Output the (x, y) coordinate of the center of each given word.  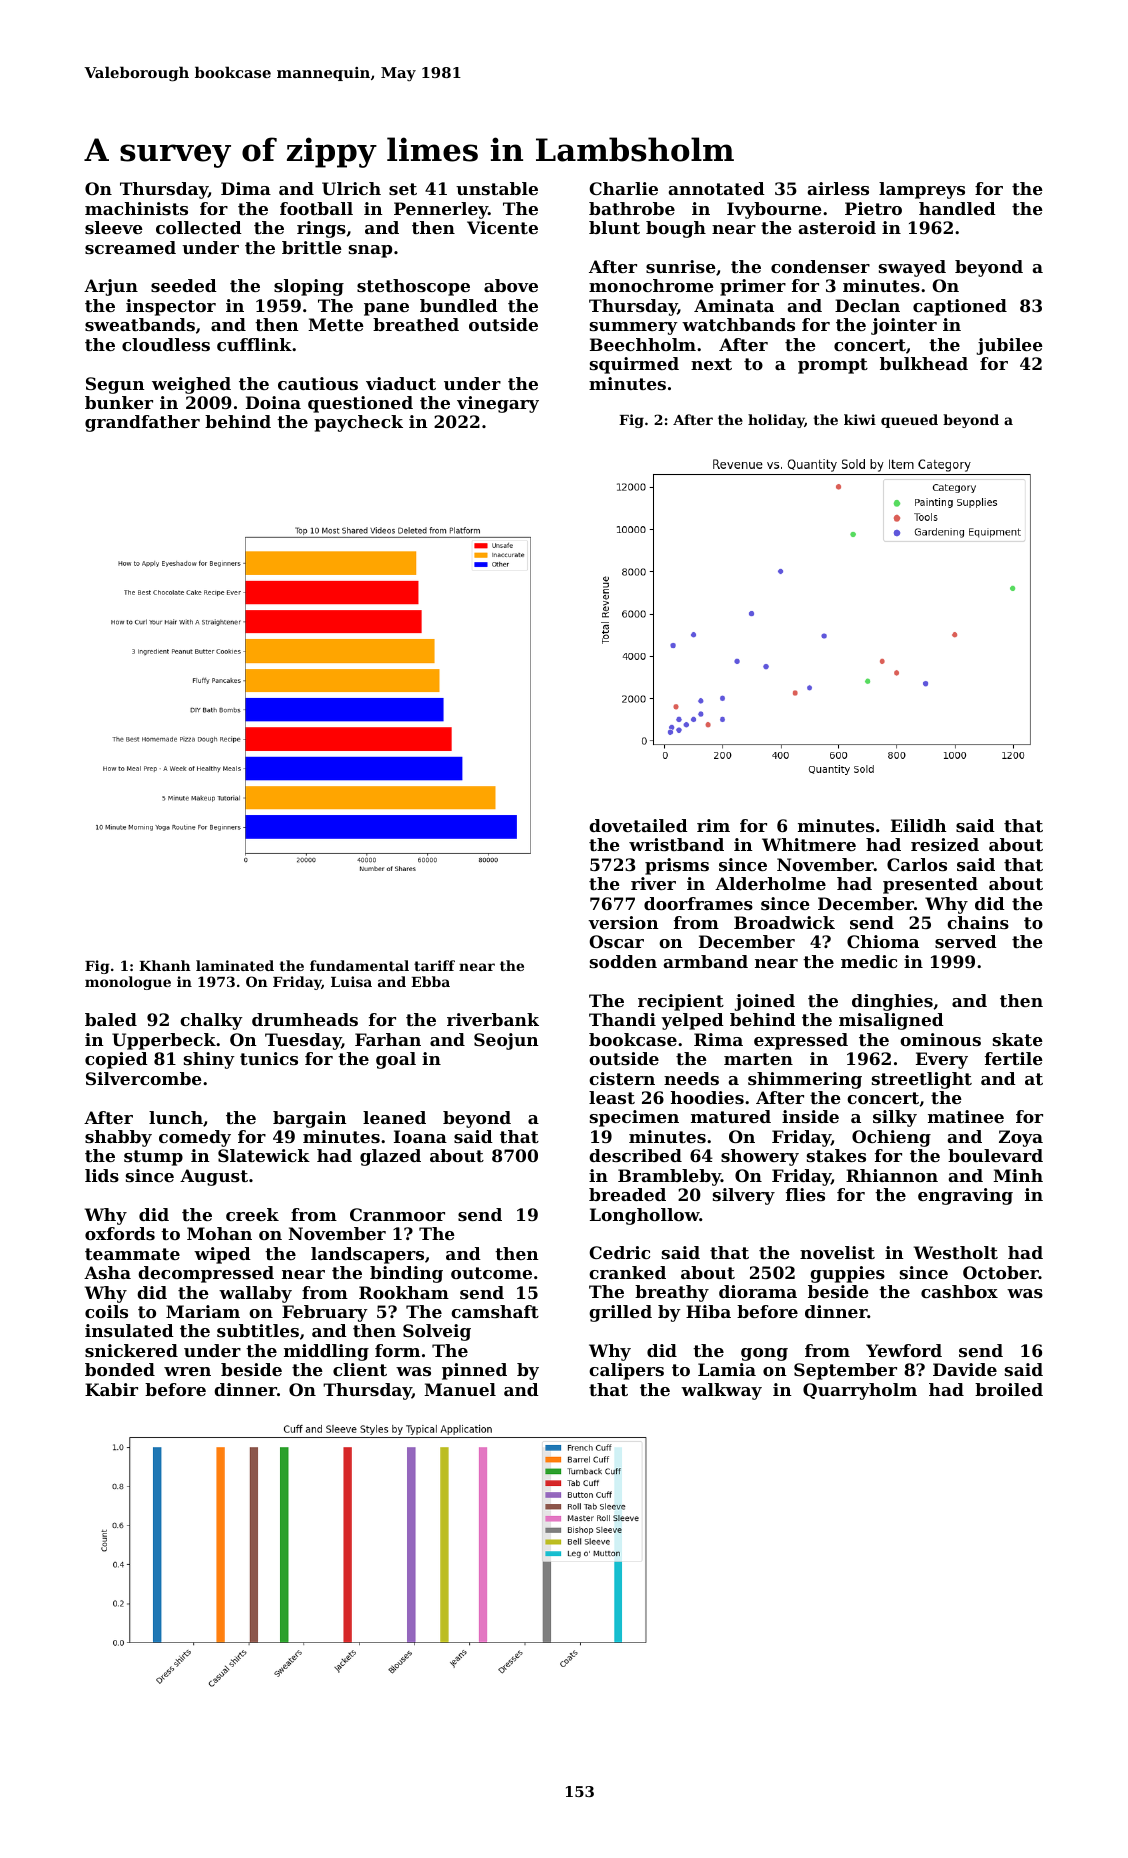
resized (945, 844)
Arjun (111, 287)
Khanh (165, 965)
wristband (676, 844)
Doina (273, 402)
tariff (434, 965)
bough (676, 229)
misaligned (891, 1021)
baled (111, 1019)
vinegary (498, 404)
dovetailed (638, 825)
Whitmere (809, 844)
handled (957, 208)
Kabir (111, 1389)
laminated (235, 965)
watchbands (738, 324)
